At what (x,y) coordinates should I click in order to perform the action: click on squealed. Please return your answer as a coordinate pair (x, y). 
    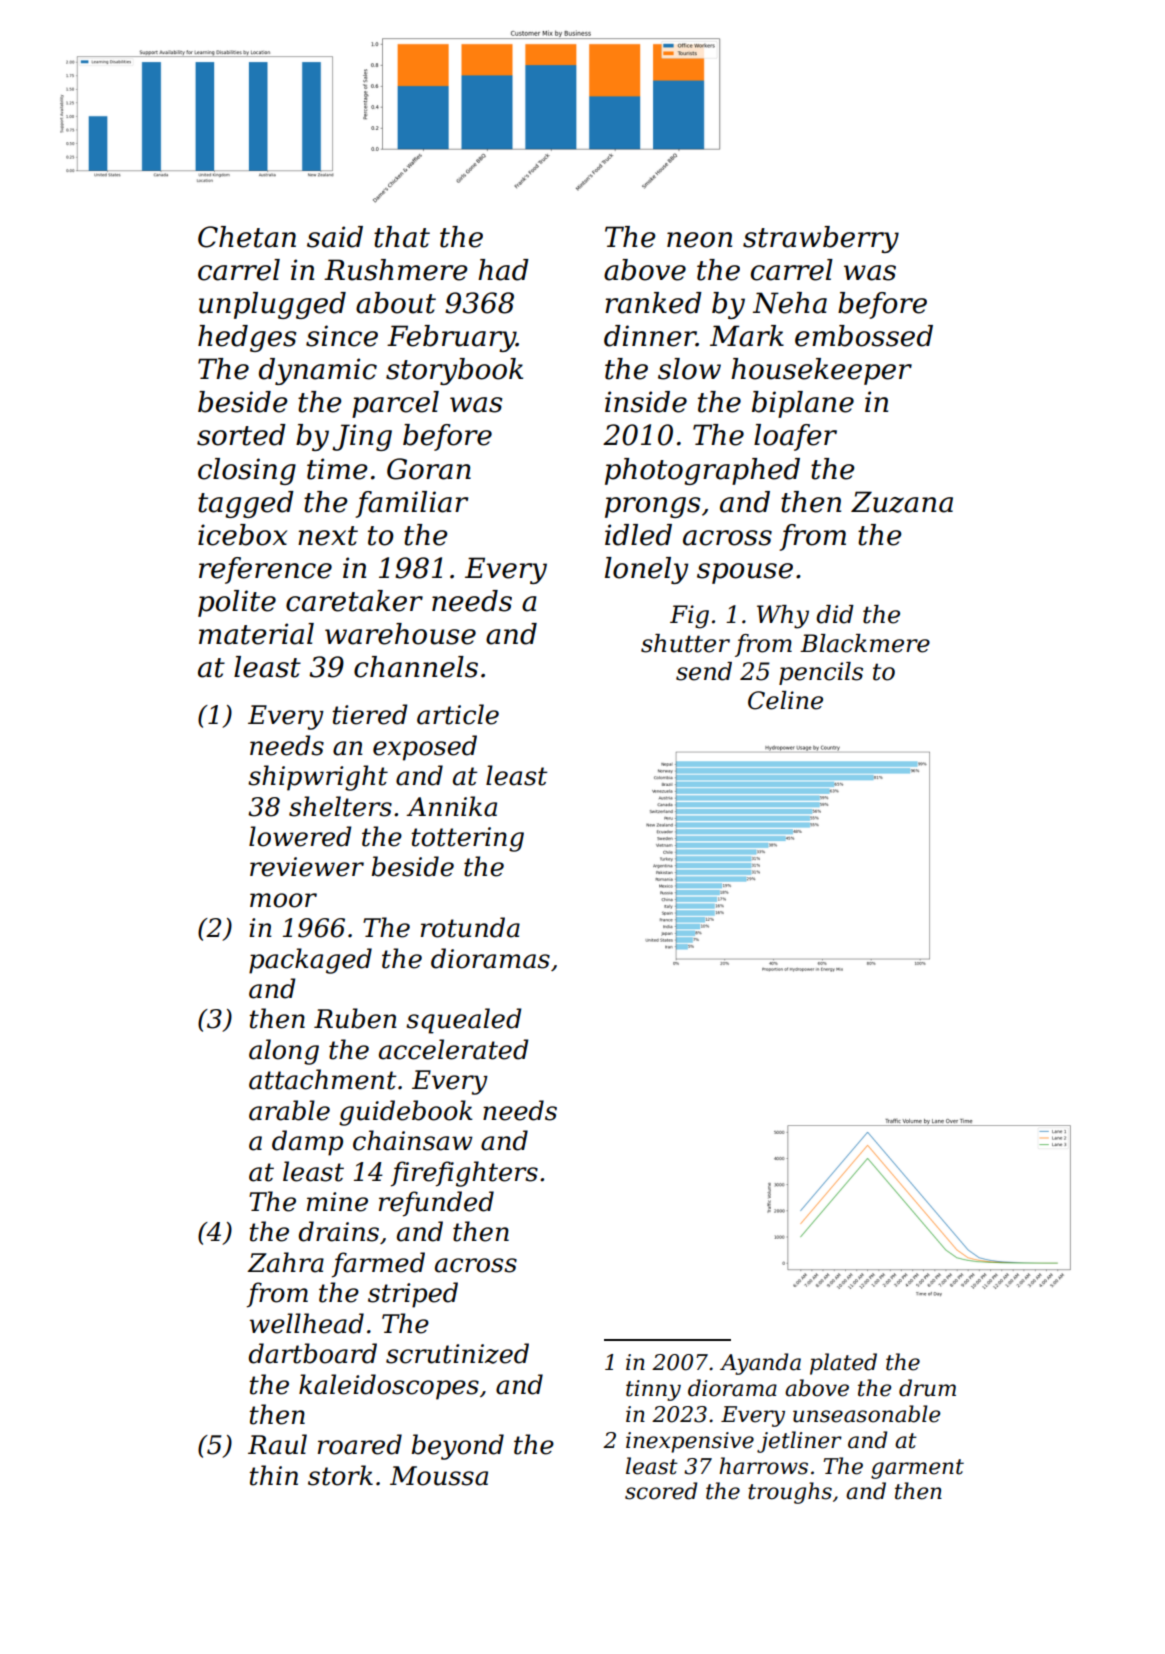
    Looking at the image, I should click on (463, 1021).
